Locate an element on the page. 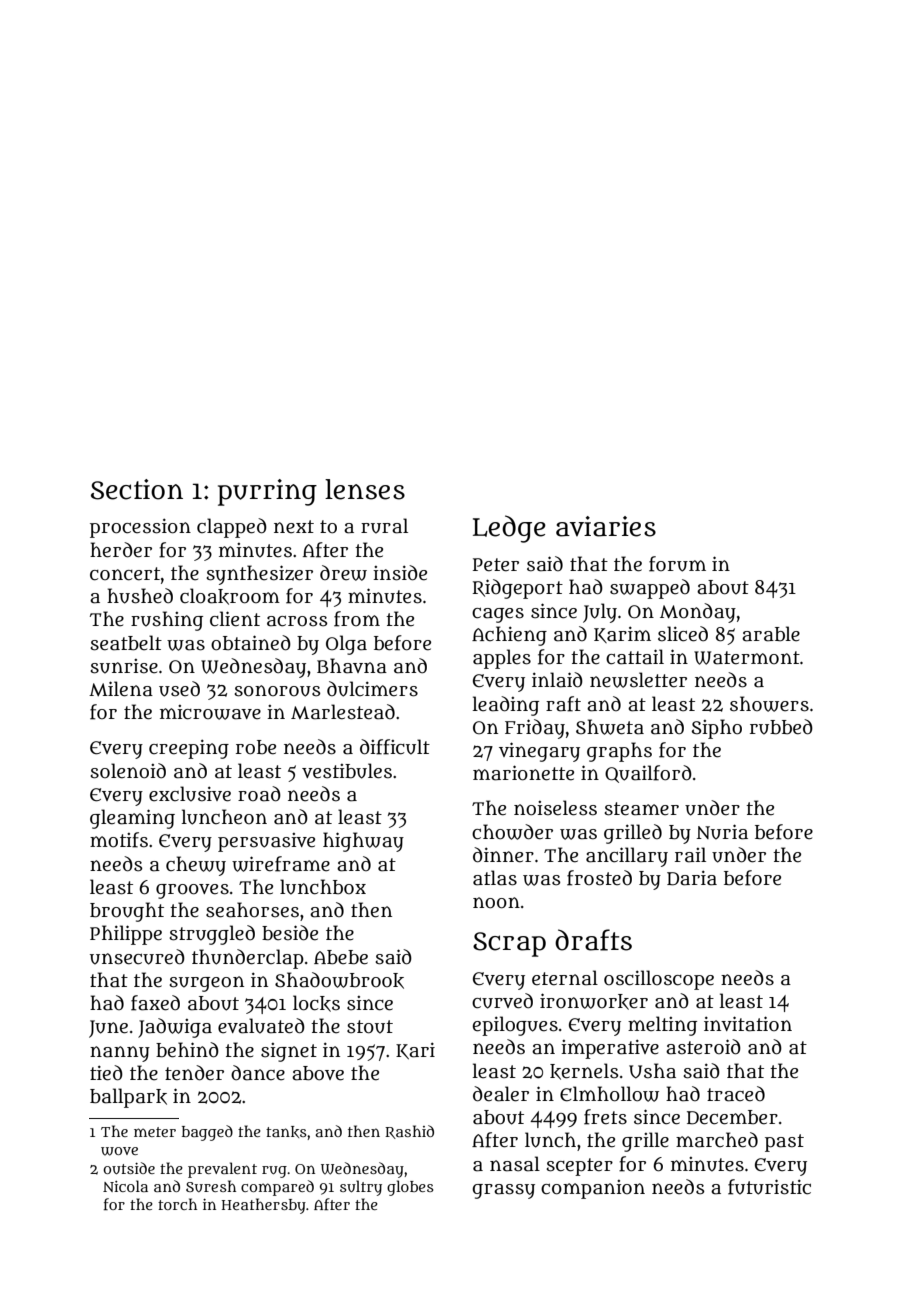 Image resolution: width=908 pixels, height=1316 pixels. road is located at coordinates (259, 794).
